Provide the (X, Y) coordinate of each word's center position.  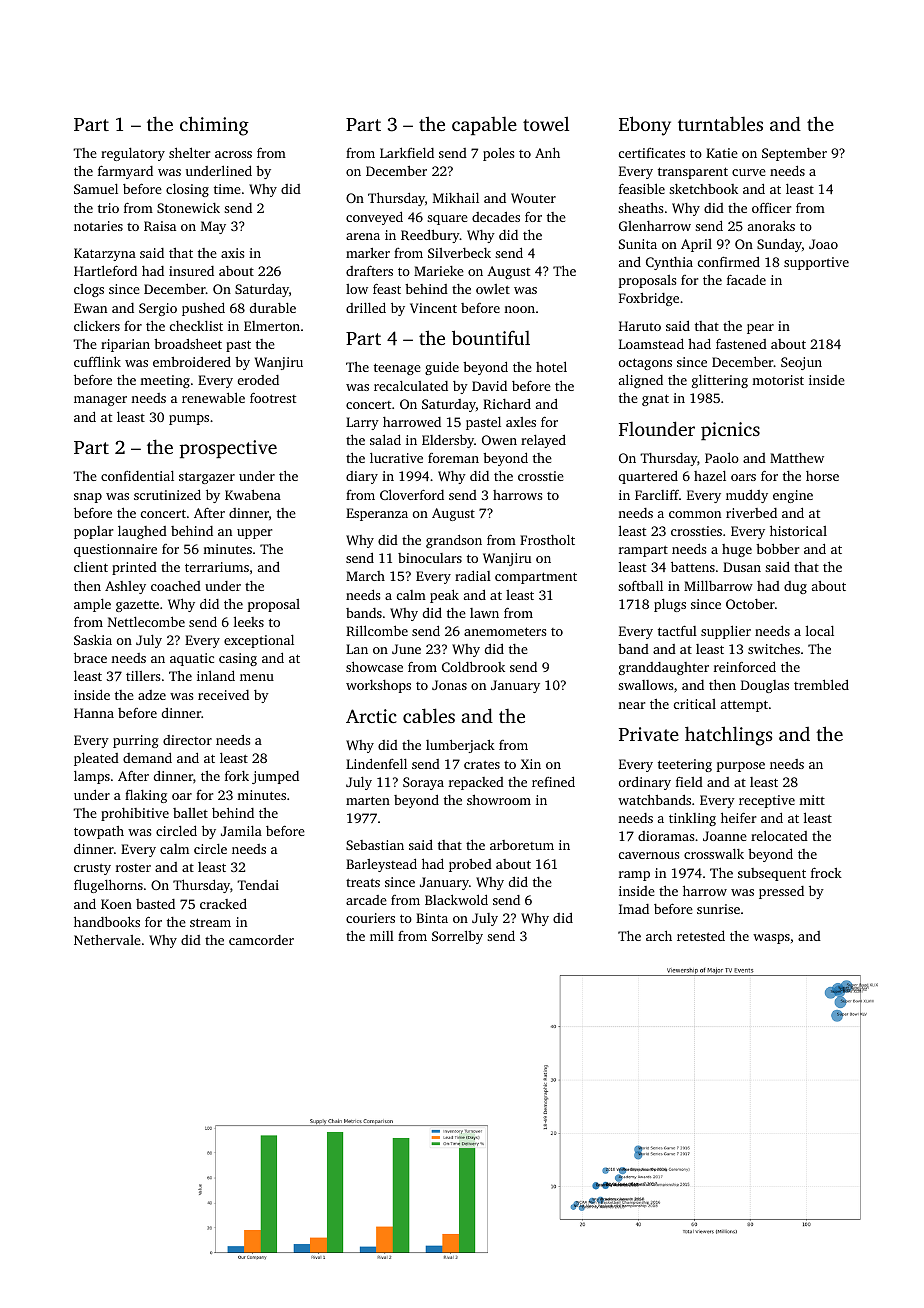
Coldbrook (473, 666)
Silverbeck (459, 253)
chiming (214, 126)
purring (136, 741)
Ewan (90, 308)
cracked (223, 904)
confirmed (729, 261)
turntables (720, 123)
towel (546, 123)
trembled (821, 684)
